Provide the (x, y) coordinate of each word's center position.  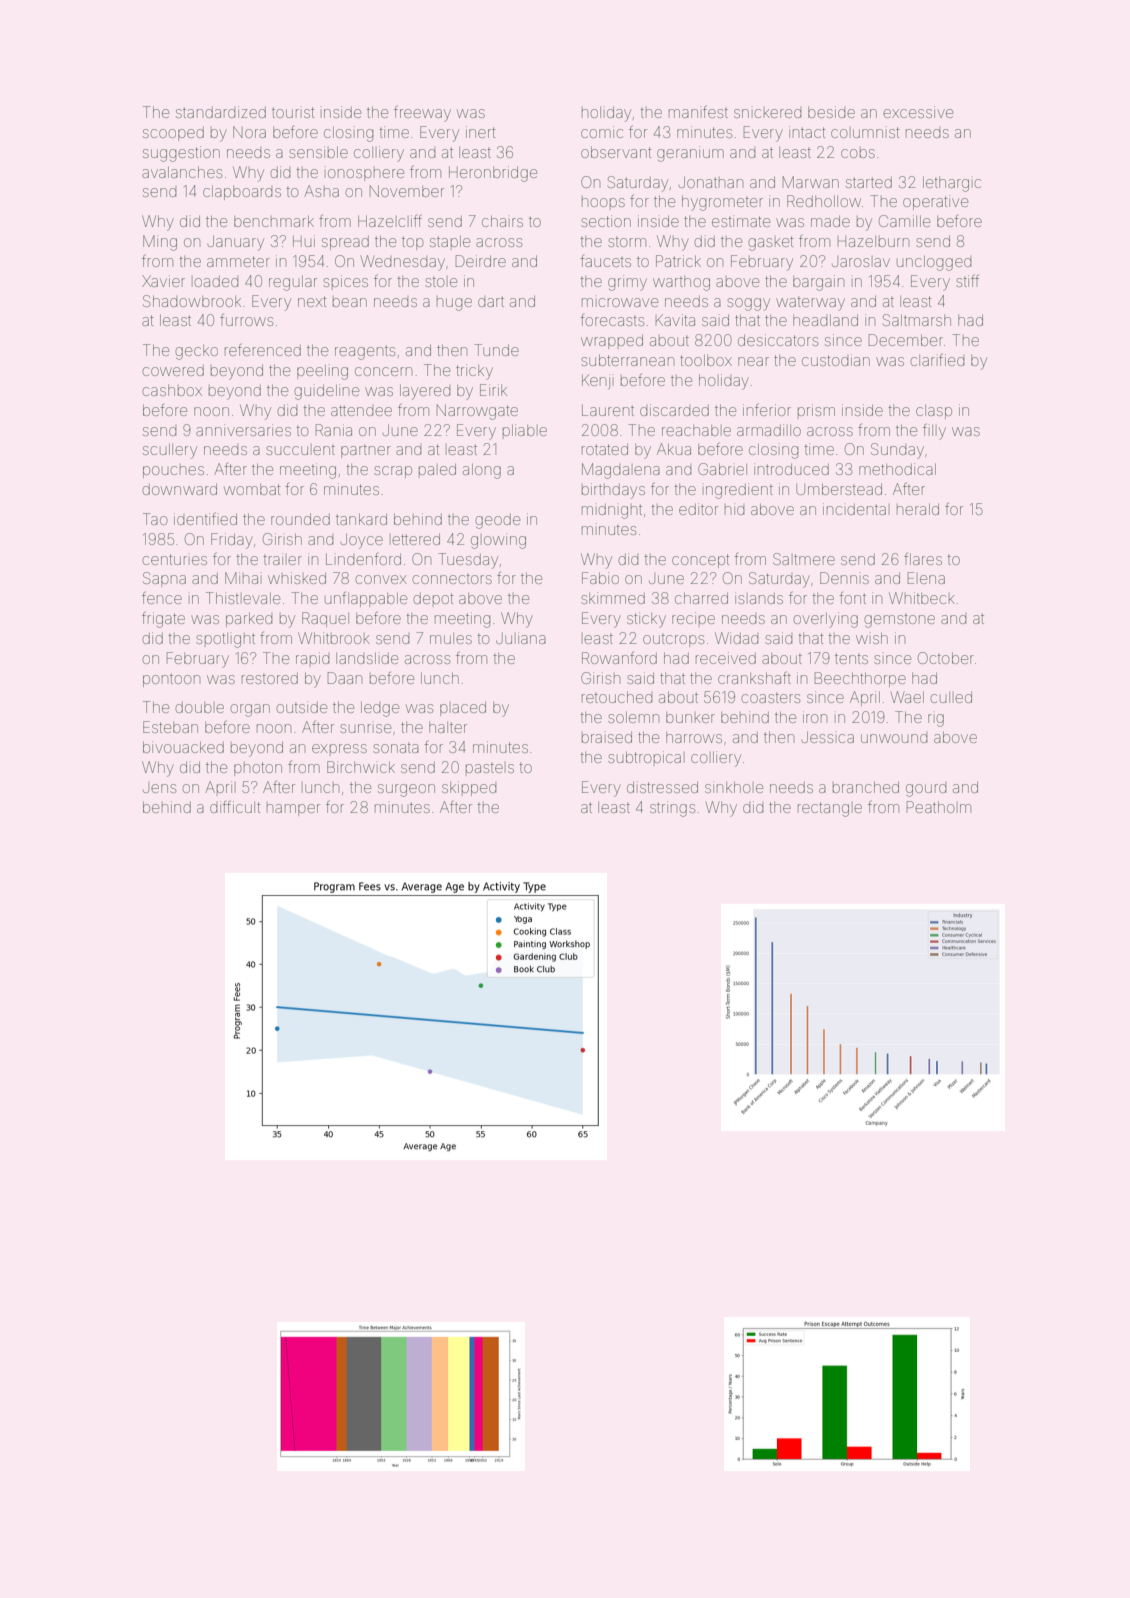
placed (463, 708)
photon (258, 769)
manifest (698, 112)
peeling (322, 372)
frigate (163, 620)
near (753, 361)
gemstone (899, 621)
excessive (918, 112)
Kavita (675, 320)
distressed (662, 787)
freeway (422, 114)
